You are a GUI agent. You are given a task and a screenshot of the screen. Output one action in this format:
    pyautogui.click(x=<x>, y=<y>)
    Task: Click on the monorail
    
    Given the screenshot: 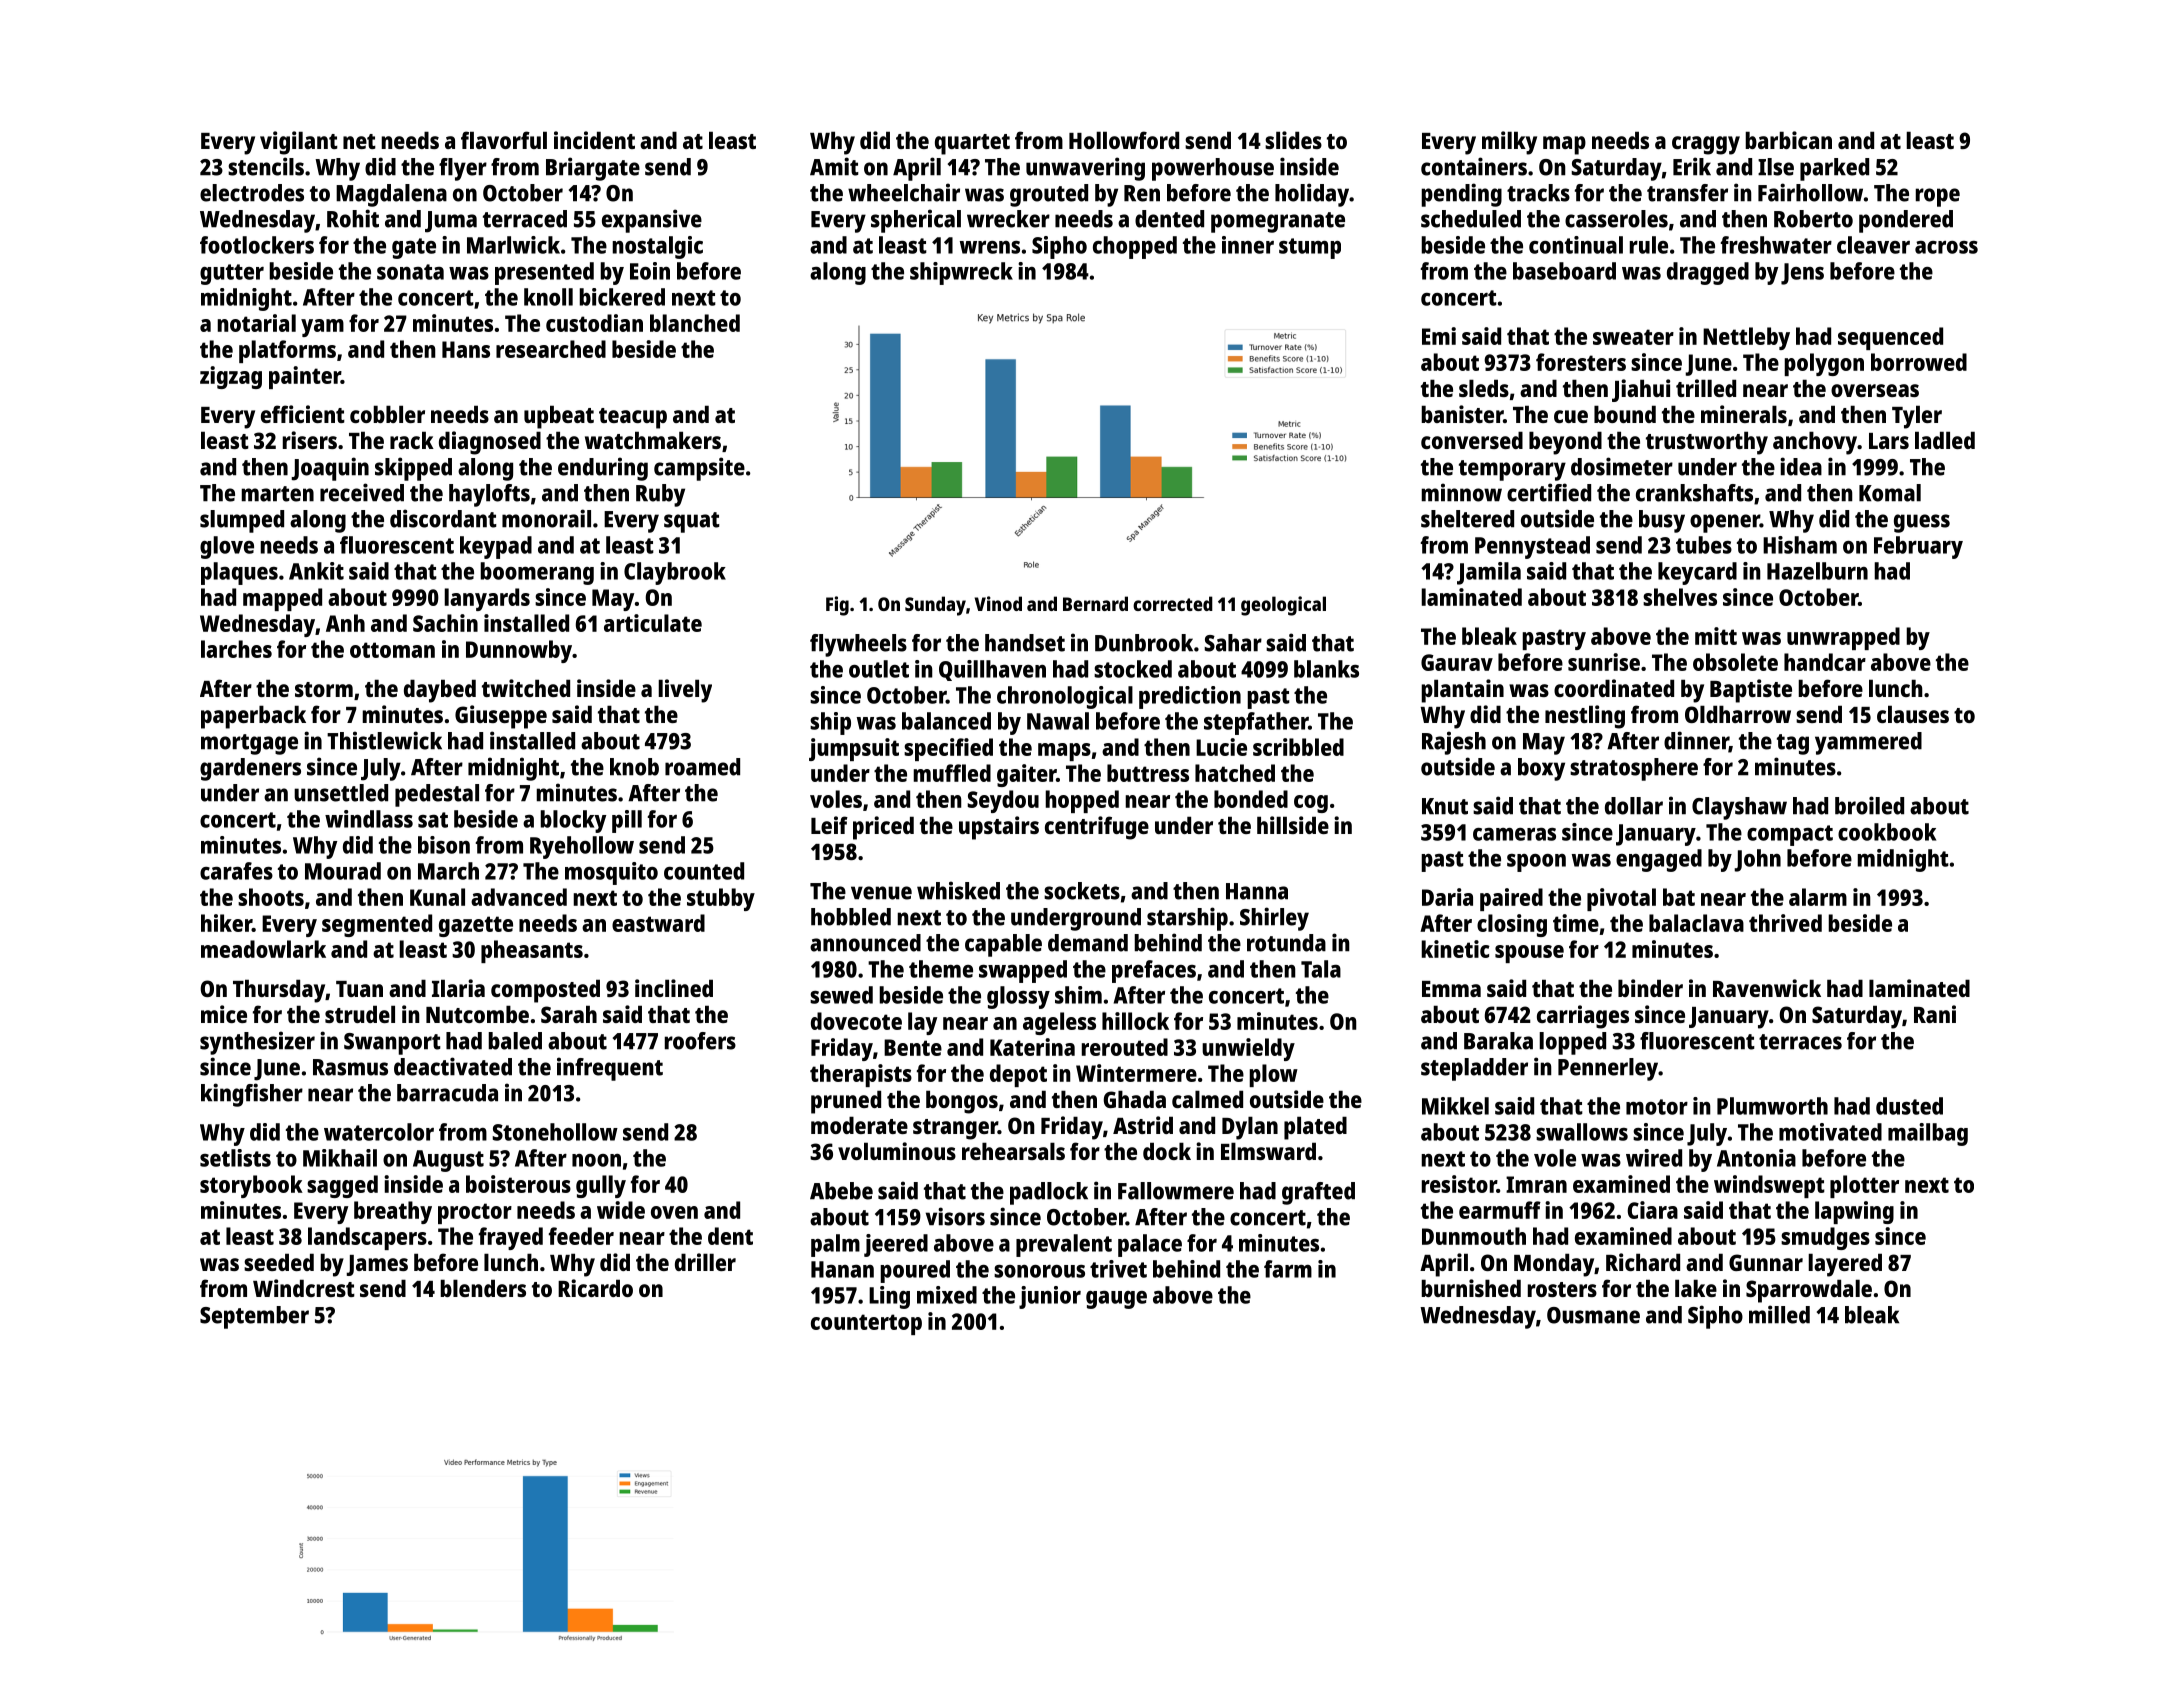 What is the action you would take?
    pyautogui.click(x=546, y=518)
